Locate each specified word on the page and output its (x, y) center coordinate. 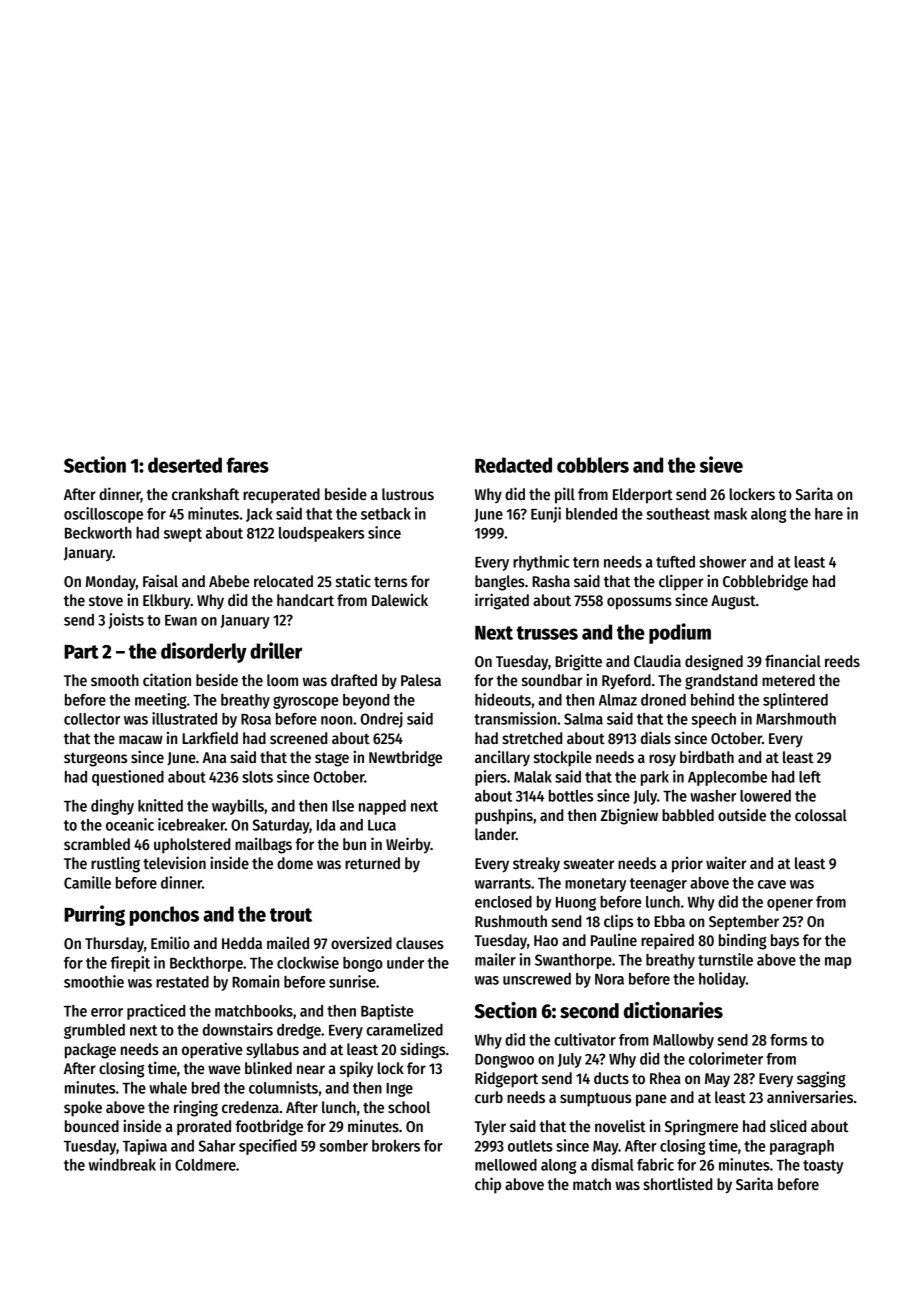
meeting (161, 701)
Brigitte (578, 662)
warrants (503, 883)
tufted (675, 562)
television (174, 862)
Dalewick (400, 599)
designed (714, 662)
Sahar (217, 1146)
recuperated (281, 496)
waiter (726, 862)
